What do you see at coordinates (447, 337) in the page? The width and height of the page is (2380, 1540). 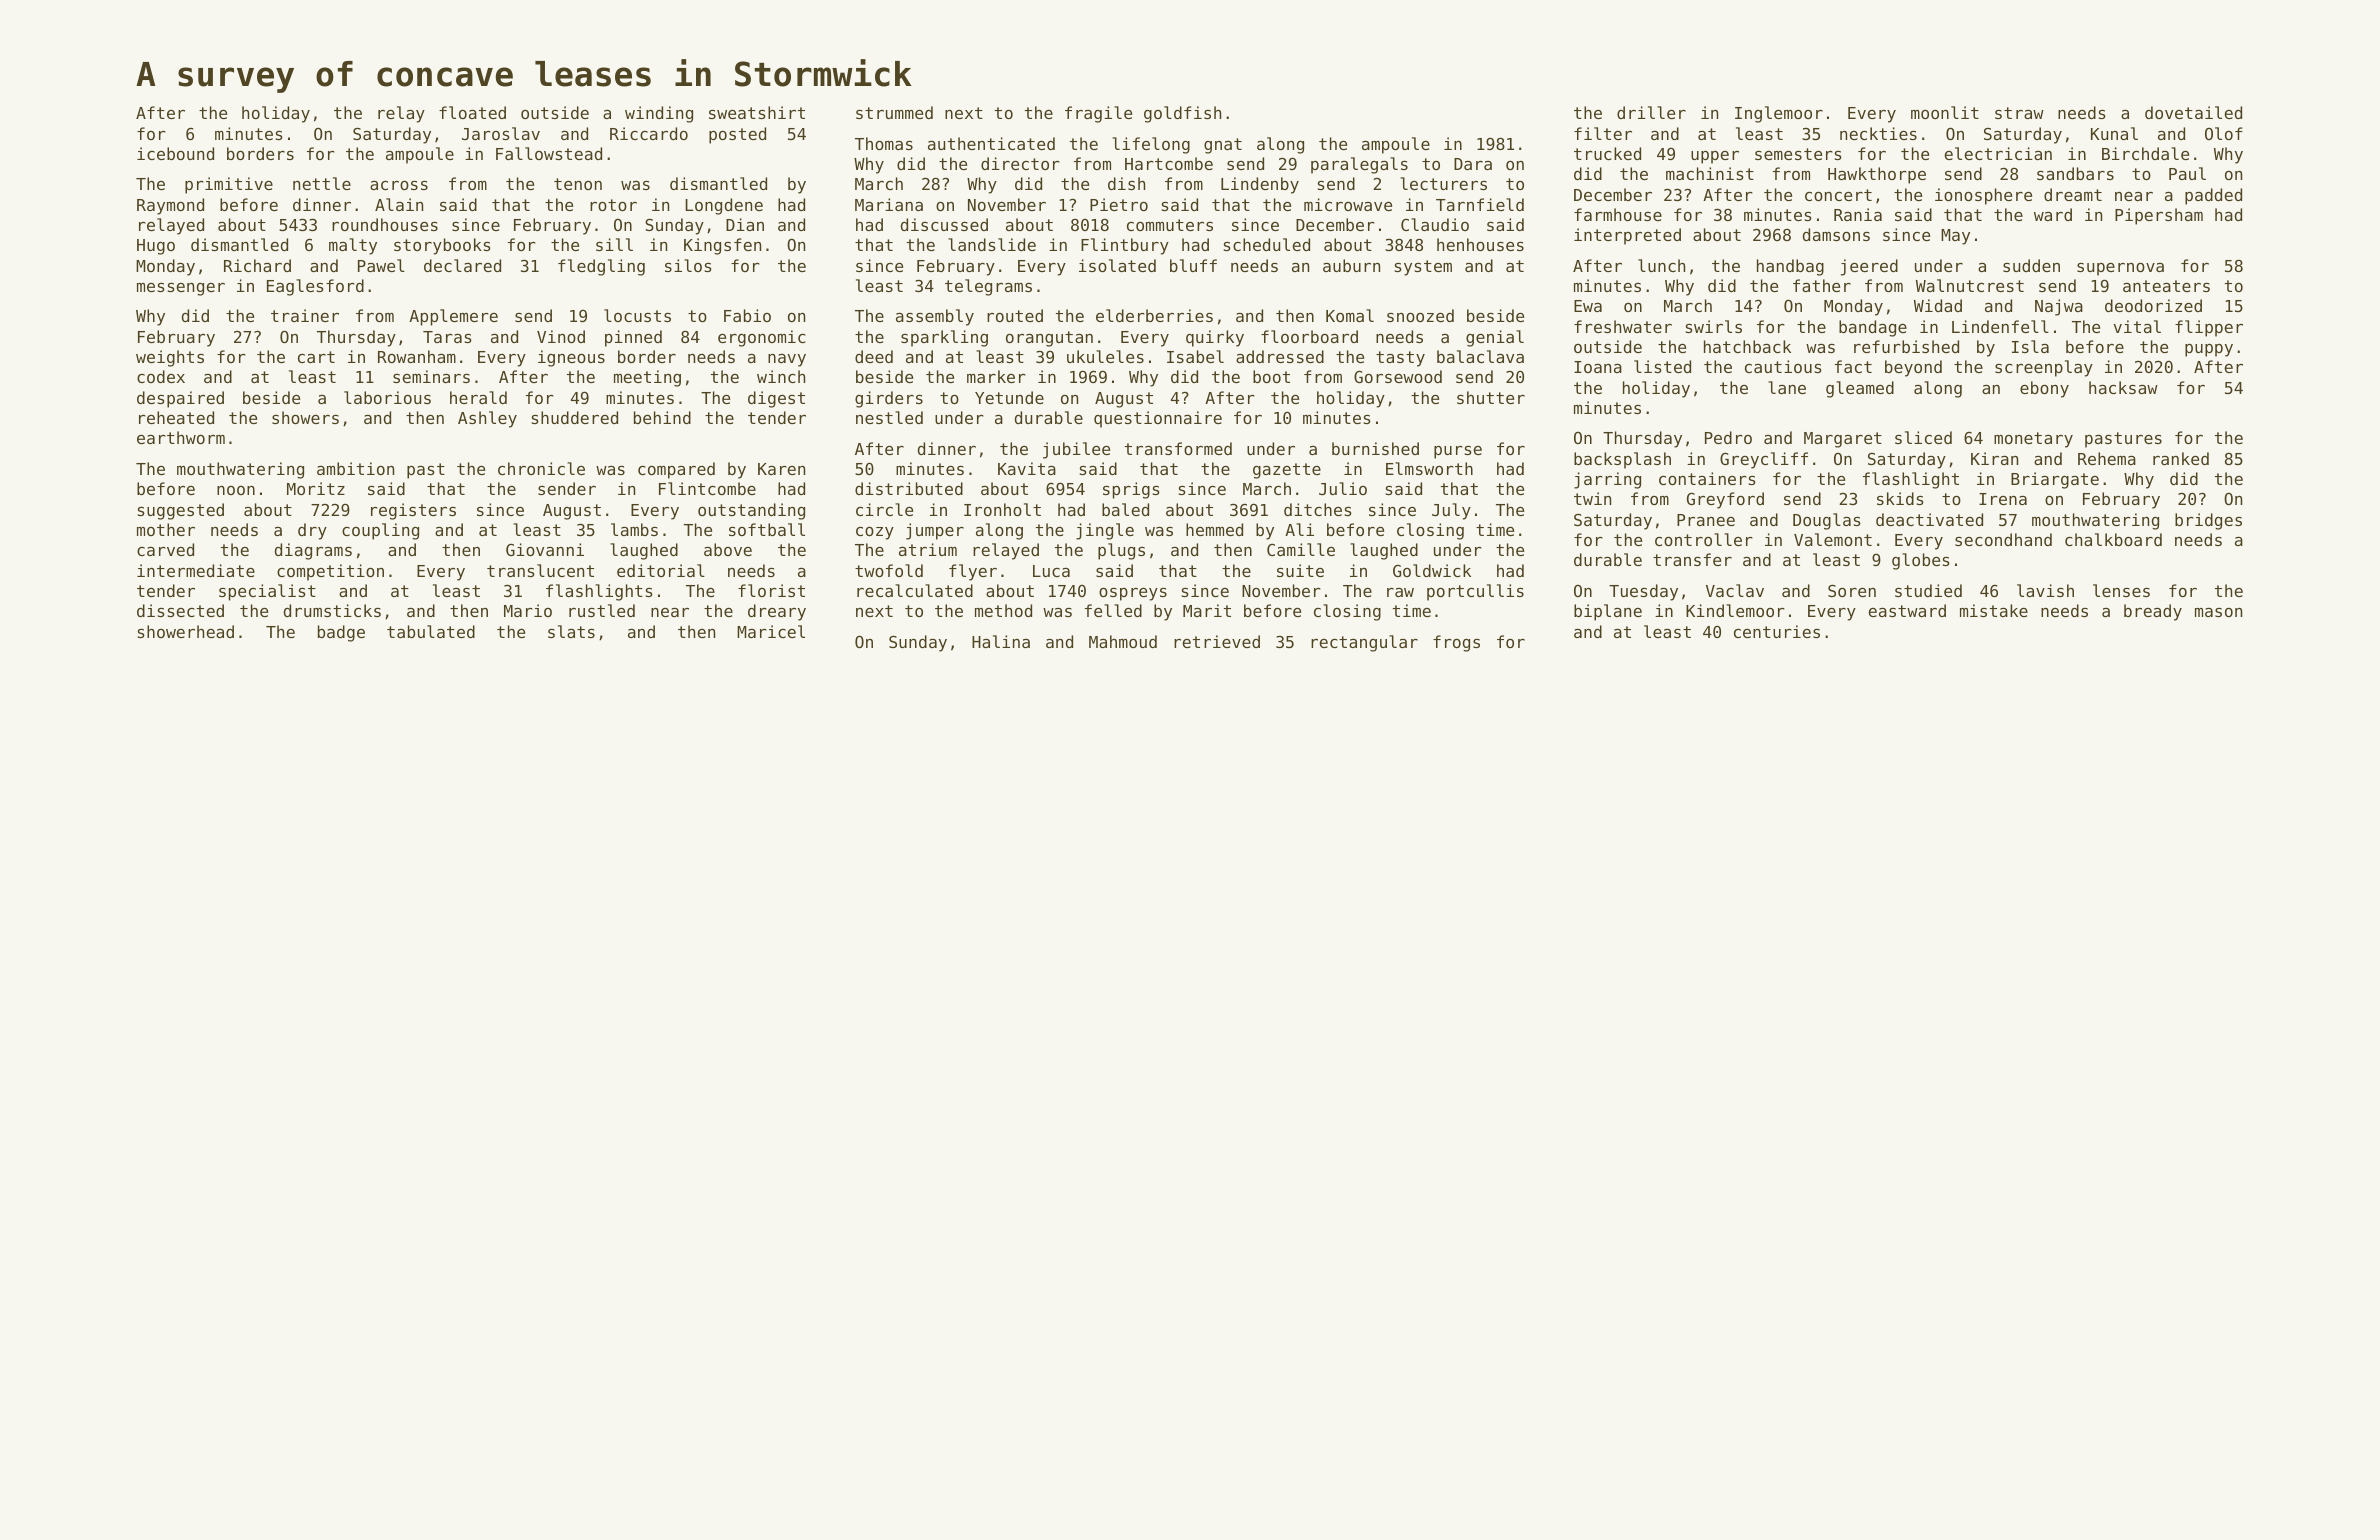 I see `Taras` at bounding box center [447, 337].
